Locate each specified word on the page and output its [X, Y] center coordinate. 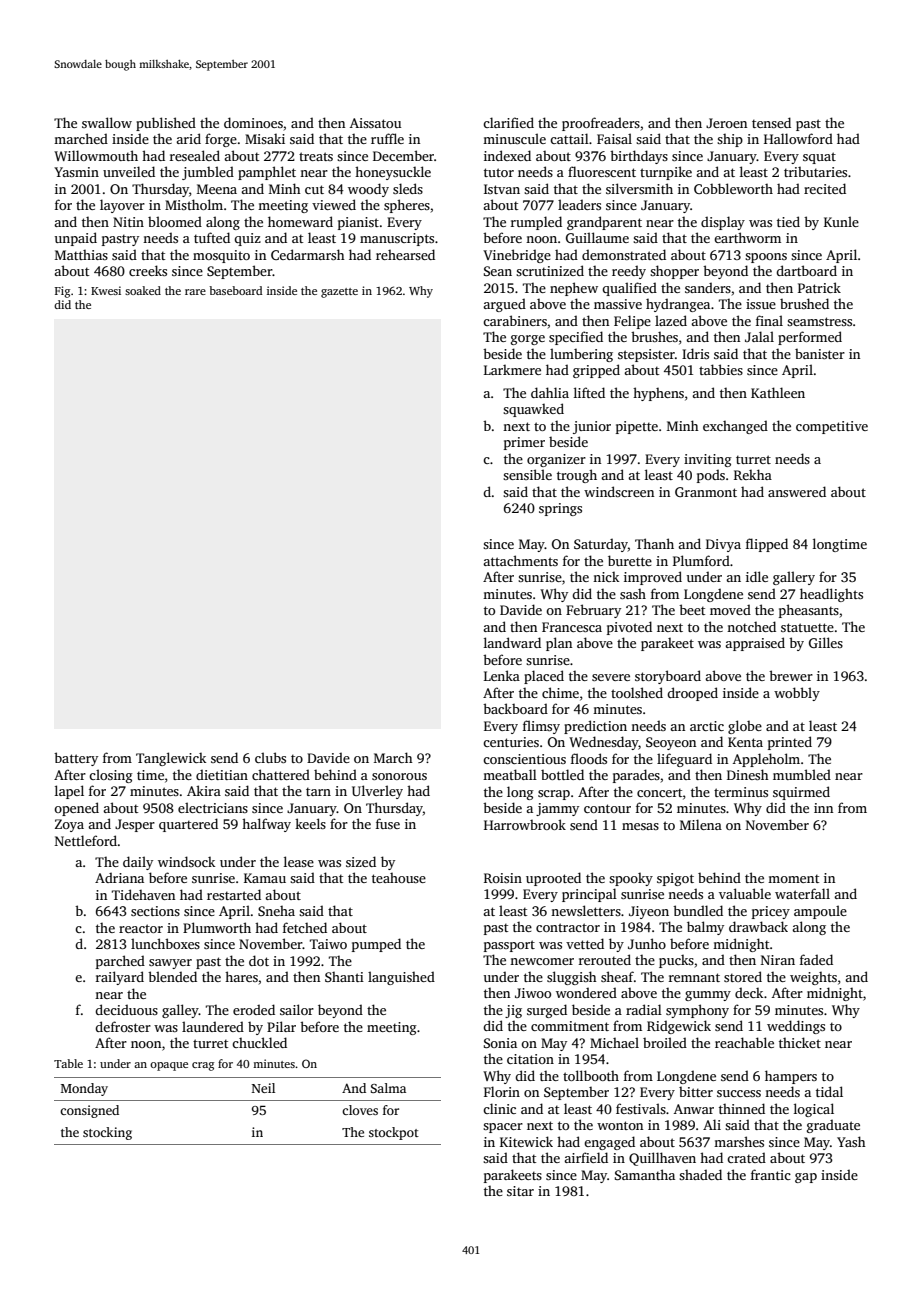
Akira [204, 790]
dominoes [253, 122]
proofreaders [601, 124]
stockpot [394, 1133]
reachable [744, 1042]
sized [361, 861]
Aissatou [375, 123]
